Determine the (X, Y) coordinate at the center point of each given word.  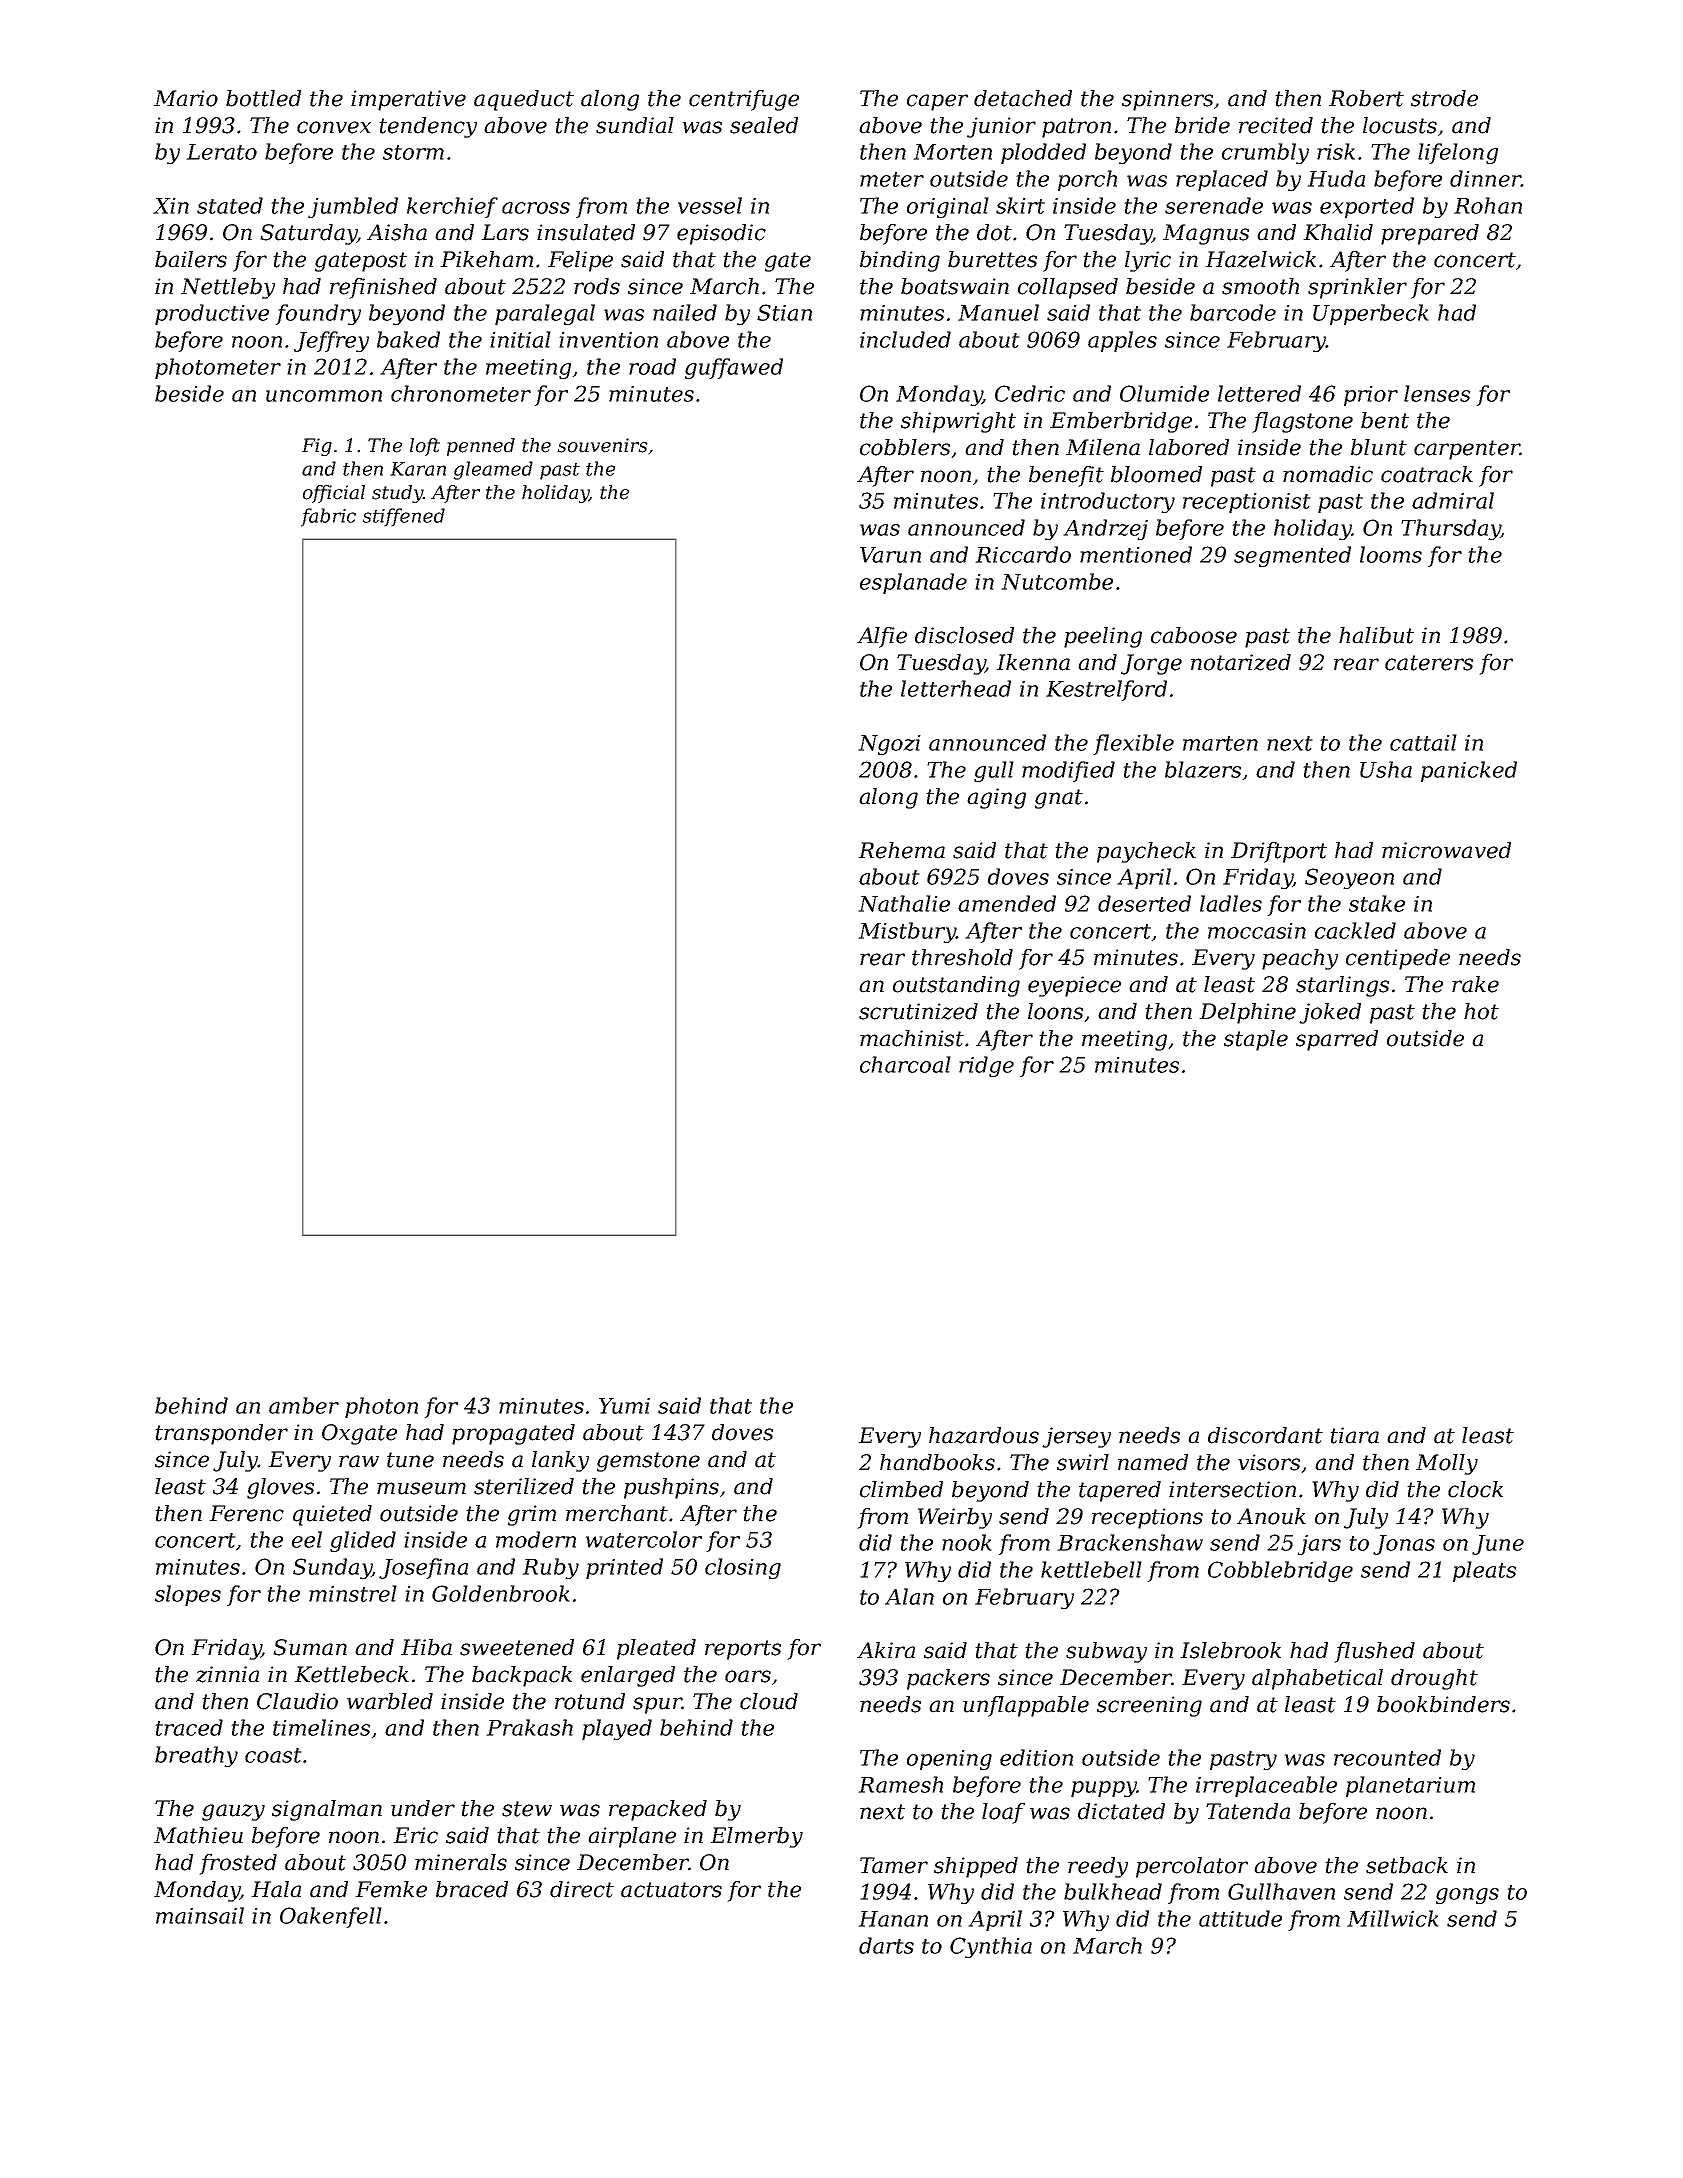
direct (582, 1889)
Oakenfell (331, 1917)
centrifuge (744, 100)
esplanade (913, 583)
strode (1444, 98)
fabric (328, 517)
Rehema (901, 850)
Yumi (624, 1406)
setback (1407, 1865)
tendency (428, 127)
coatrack (1427, 474)
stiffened (403, 517)
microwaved (1446, 850)
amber (304, 1405)
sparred (1337, 1040)
